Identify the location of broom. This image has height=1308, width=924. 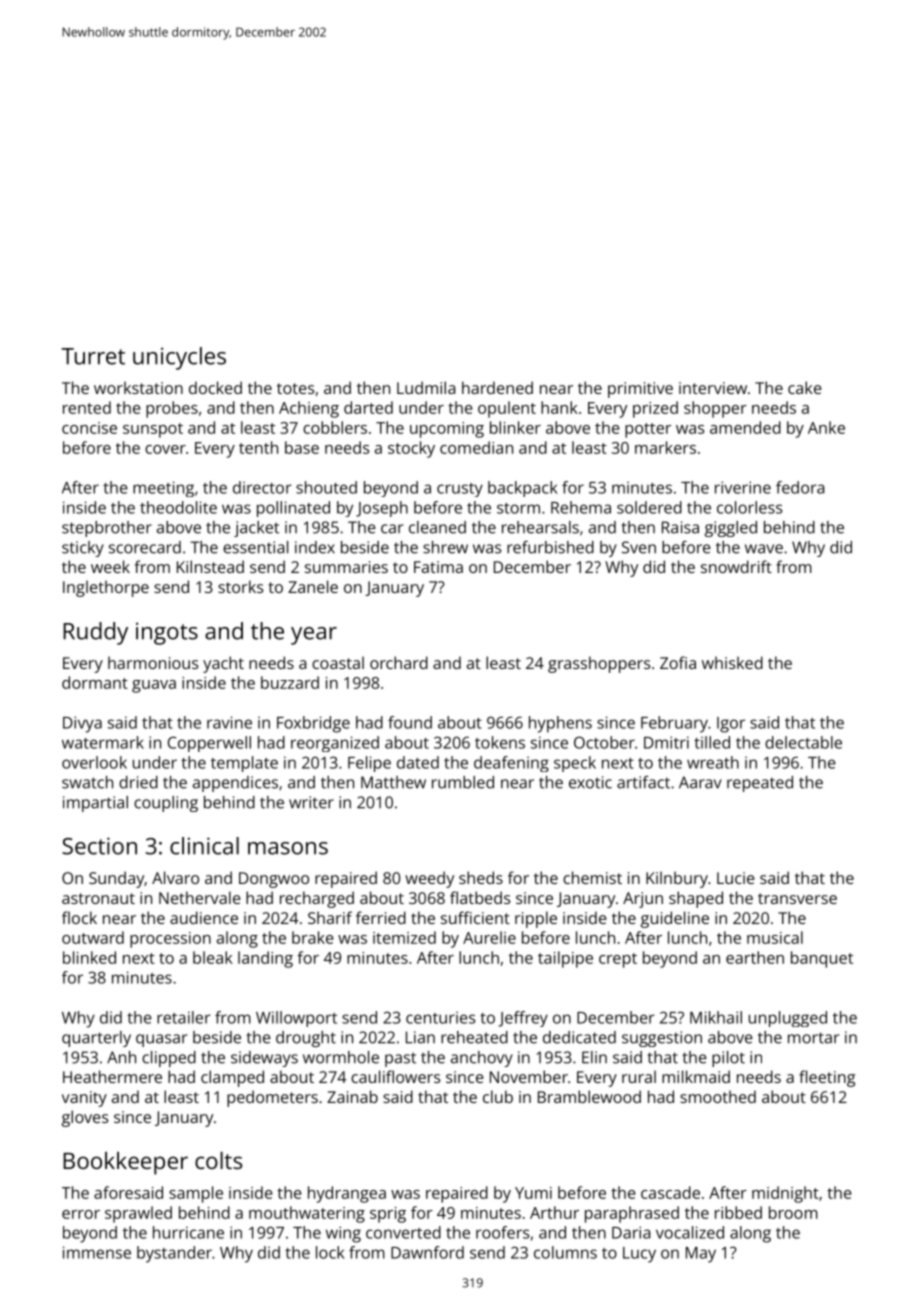
(793, 1212).
